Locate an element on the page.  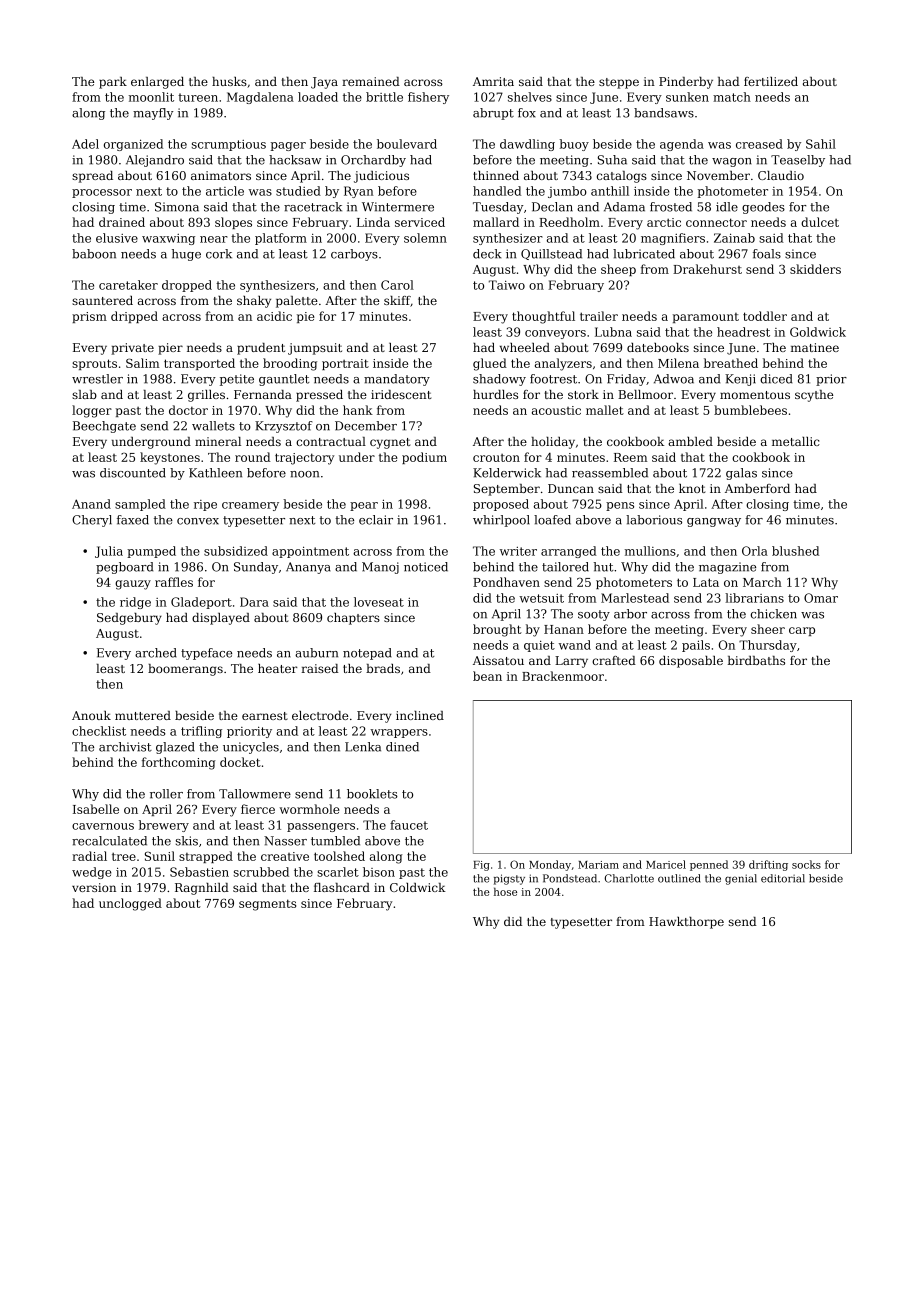
fertilized is located at coordinates (771, 81).
